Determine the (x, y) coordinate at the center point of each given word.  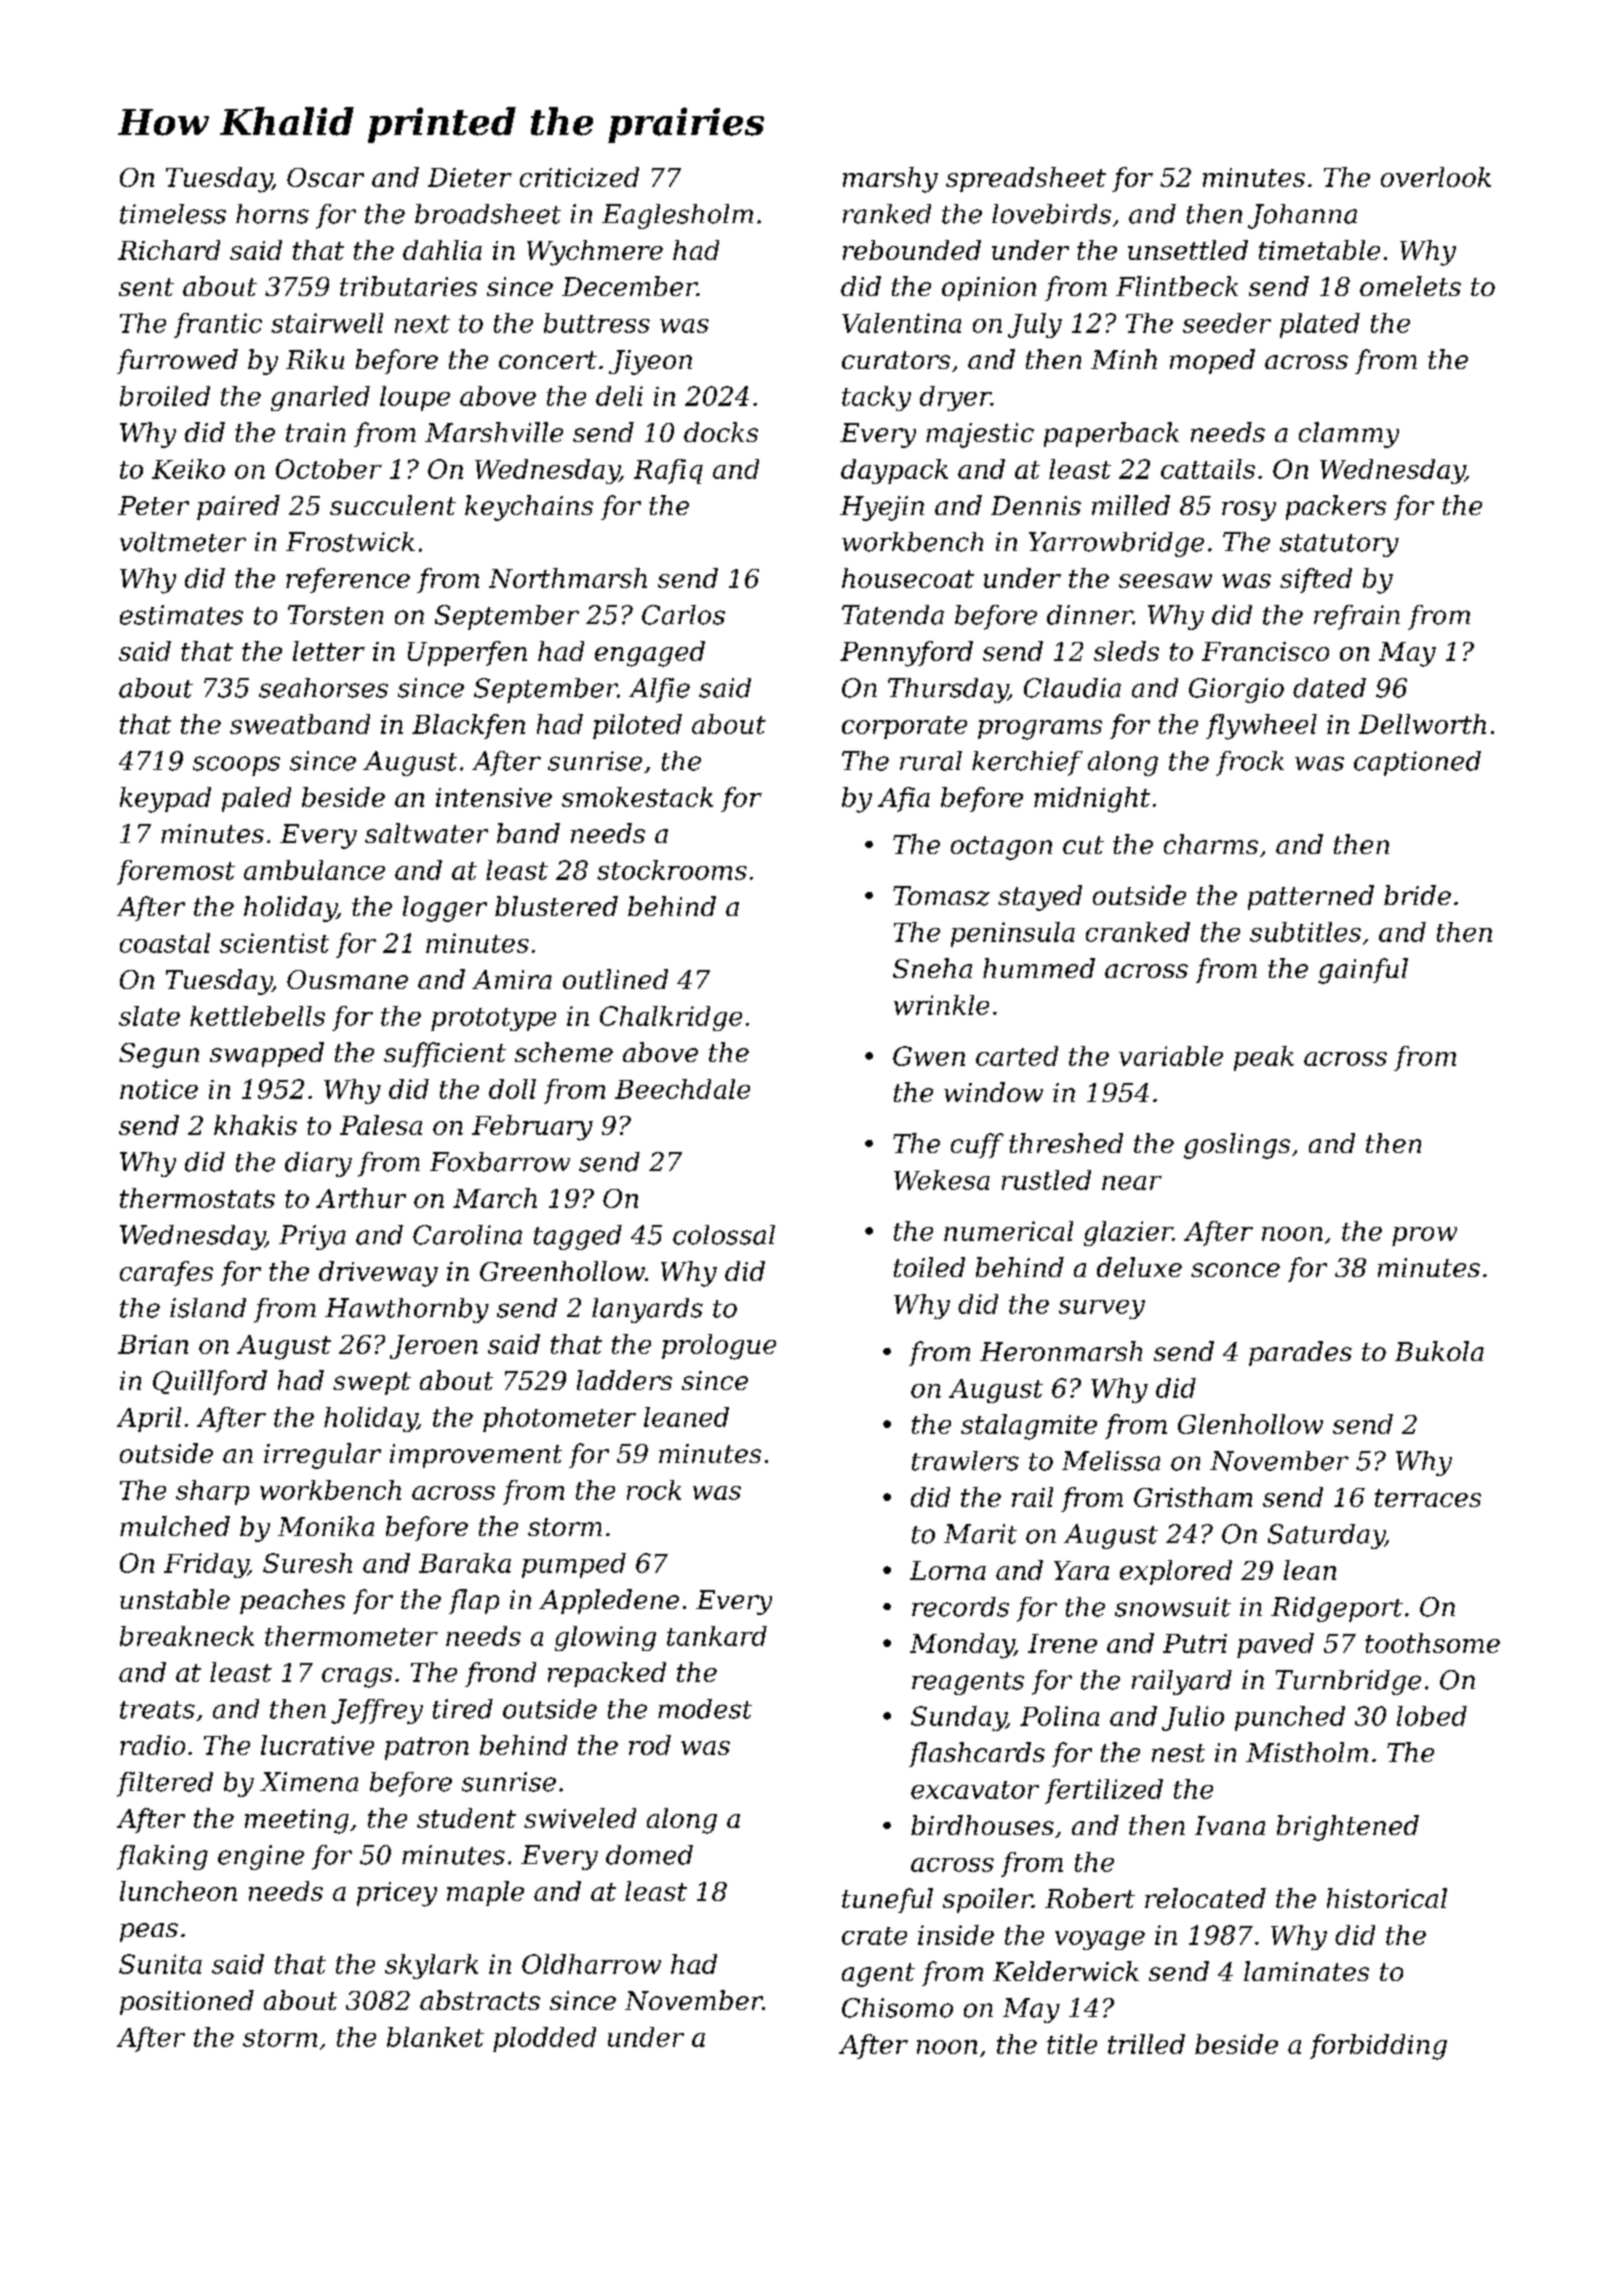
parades (1300, 1353)
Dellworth (1422, 724)
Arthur (361, 1198)
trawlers (965, 1461)
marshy (890, 180)
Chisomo (897, 2008)
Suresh (307, 1563)
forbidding (1378, 2047)
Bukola (1439, 1351)
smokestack (637, 797)
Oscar (325, 177)
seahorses (323, 688)
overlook (1436, 177)
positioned (187, 2002)
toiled (929, 1267)
